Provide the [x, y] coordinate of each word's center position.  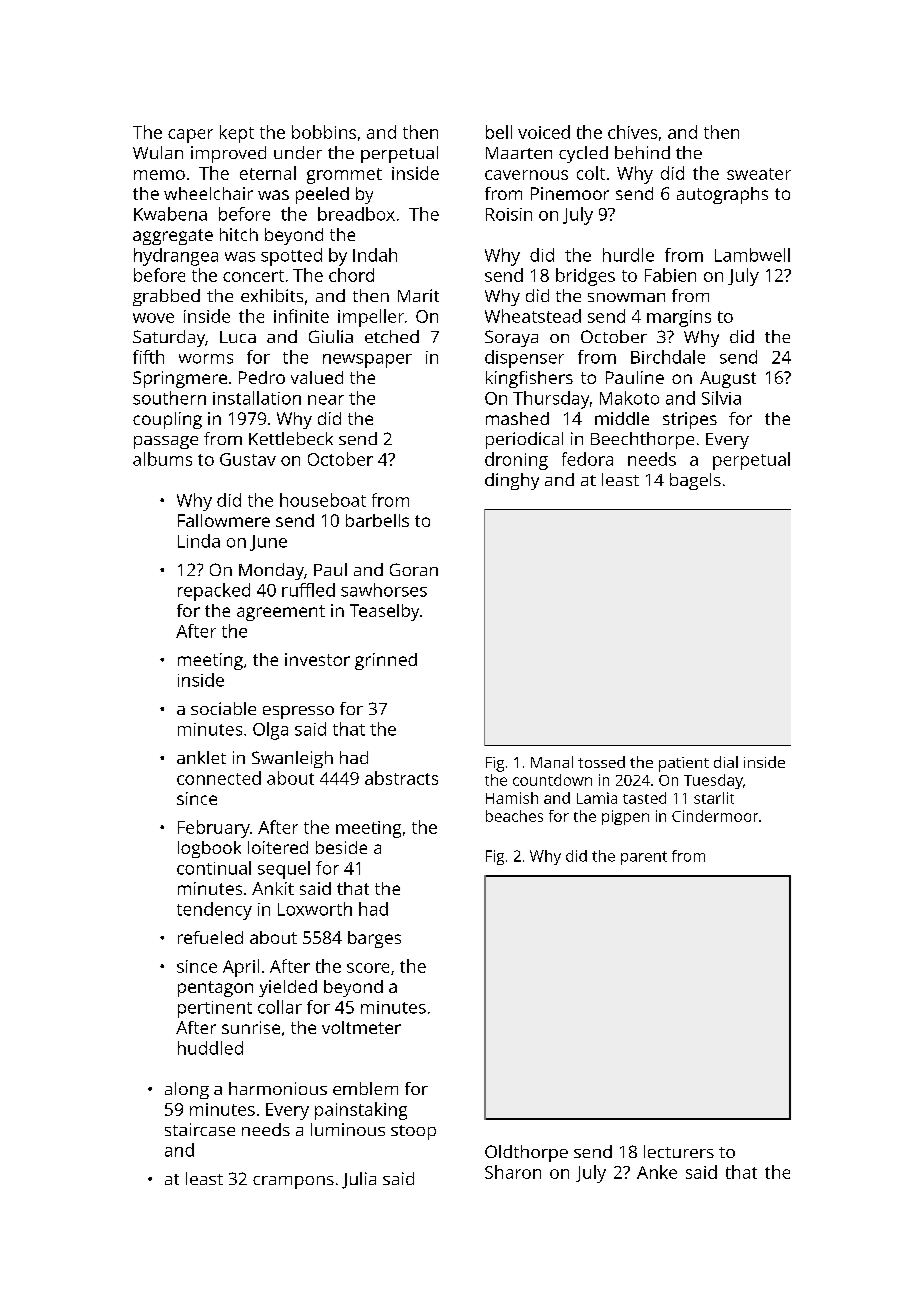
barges [374, 939]
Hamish [512, 798]
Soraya [511, 338]
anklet [201, 757]
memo [159, 175]
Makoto [629, 398]
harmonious [278, 1088]
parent [644, 858]
